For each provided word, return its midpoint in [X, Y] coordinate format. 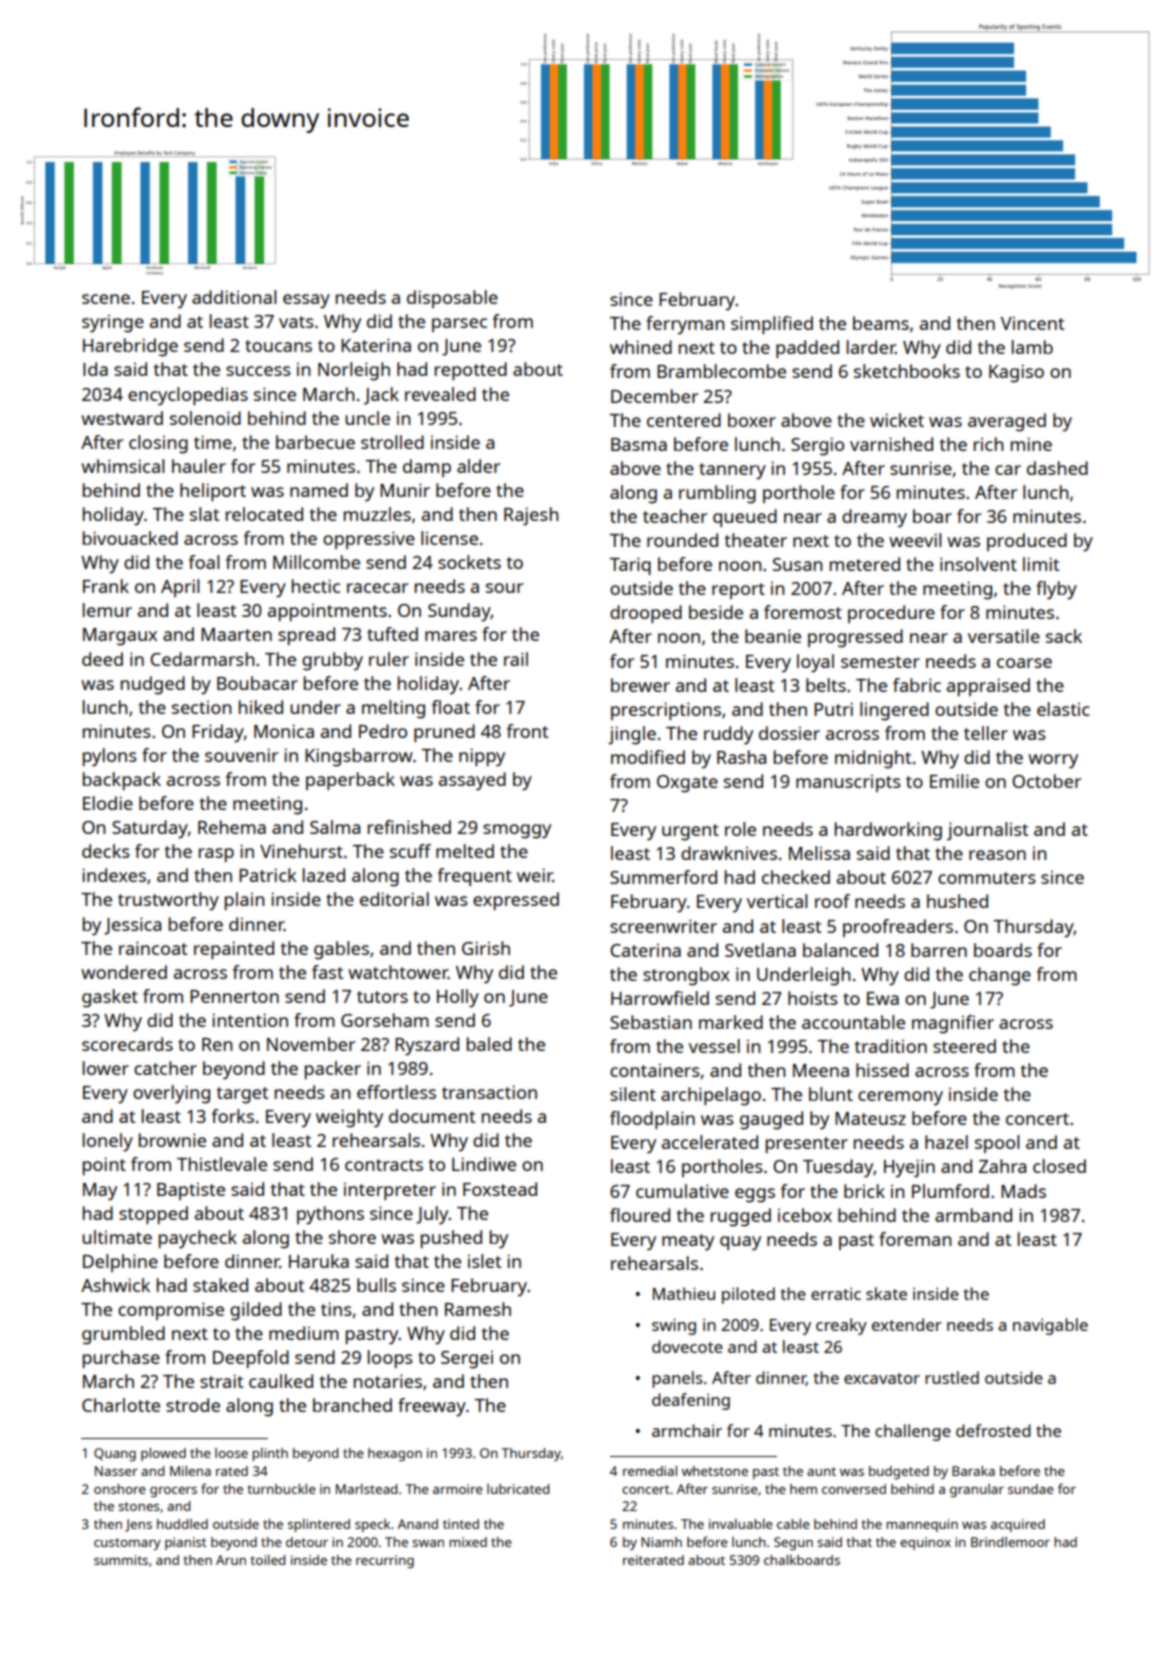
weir [535, 875]
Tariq [630, 566]
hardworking [888, 831]
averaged [1007, 422]
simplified [772, 325]
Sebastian [651, 1022]
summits [121, 1560]
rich [988, 444]
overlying [171, 1094]
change [1000, 976]
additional [234, 297]
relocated [264, 514]
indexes [114, 875]
